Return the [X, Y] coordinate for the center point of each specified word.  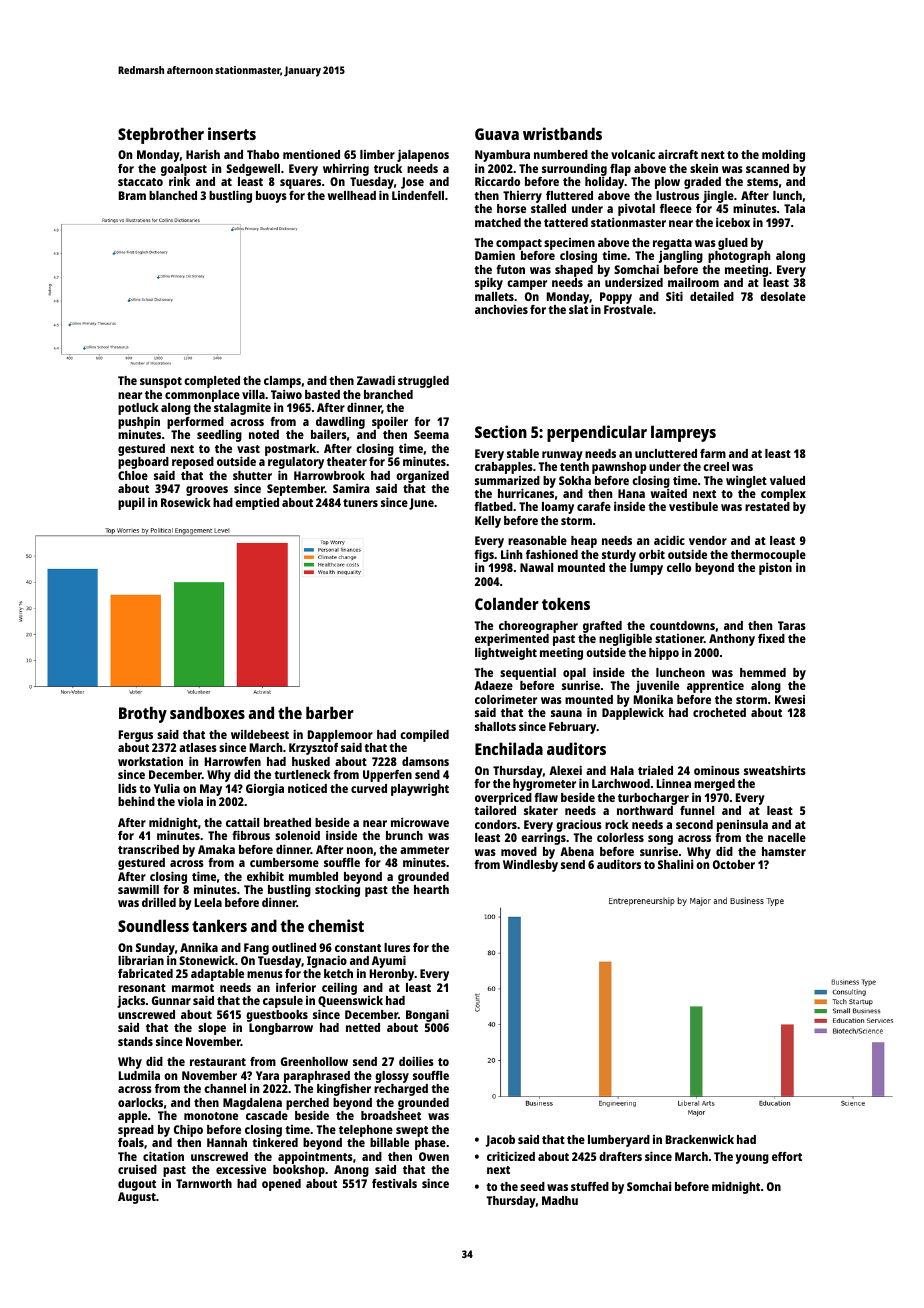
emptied [257, 504]
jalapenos [423, 155]
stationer [679, 638]
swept [412, 1131]
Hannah [227, 1142]
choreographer [538, 627]
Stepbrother [161, 135]
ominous [717, 770]
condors [496, 824]
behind [136, 801]
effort [787, 1156]
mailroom [693, 282]
